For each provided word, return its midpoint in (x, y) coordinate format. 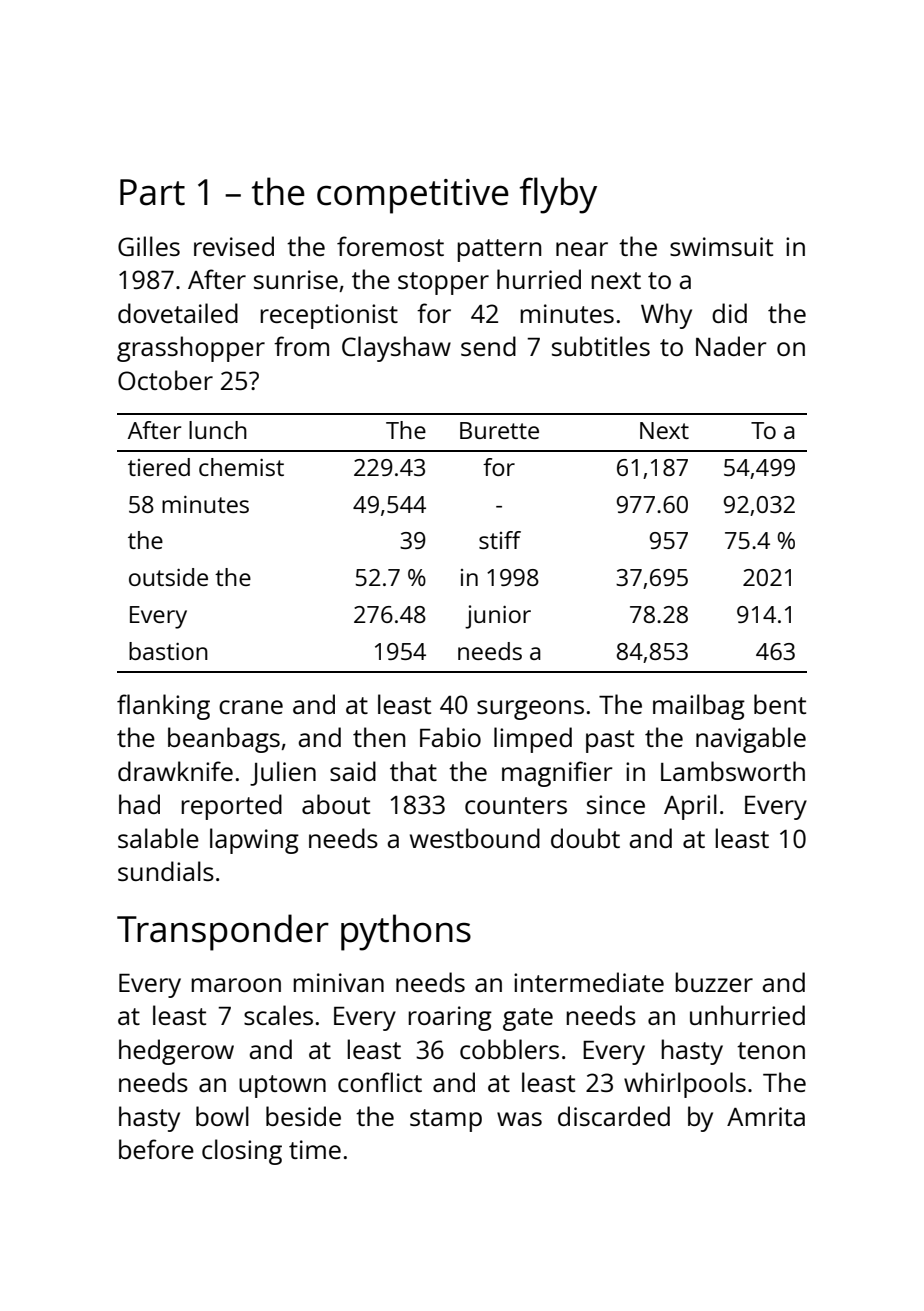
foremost (390, 246)
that (413, 771)
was (519, 1119)
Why (666, 316)
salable (158, 838)
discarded (614, 1116)
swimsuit (721, 246)
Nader (731, 346)
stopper (443, 283)
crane (251, 707)
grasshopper (191, 349)
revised (234, 246)
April (690, 807)
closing (242, 1152)
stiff (500, 540)
